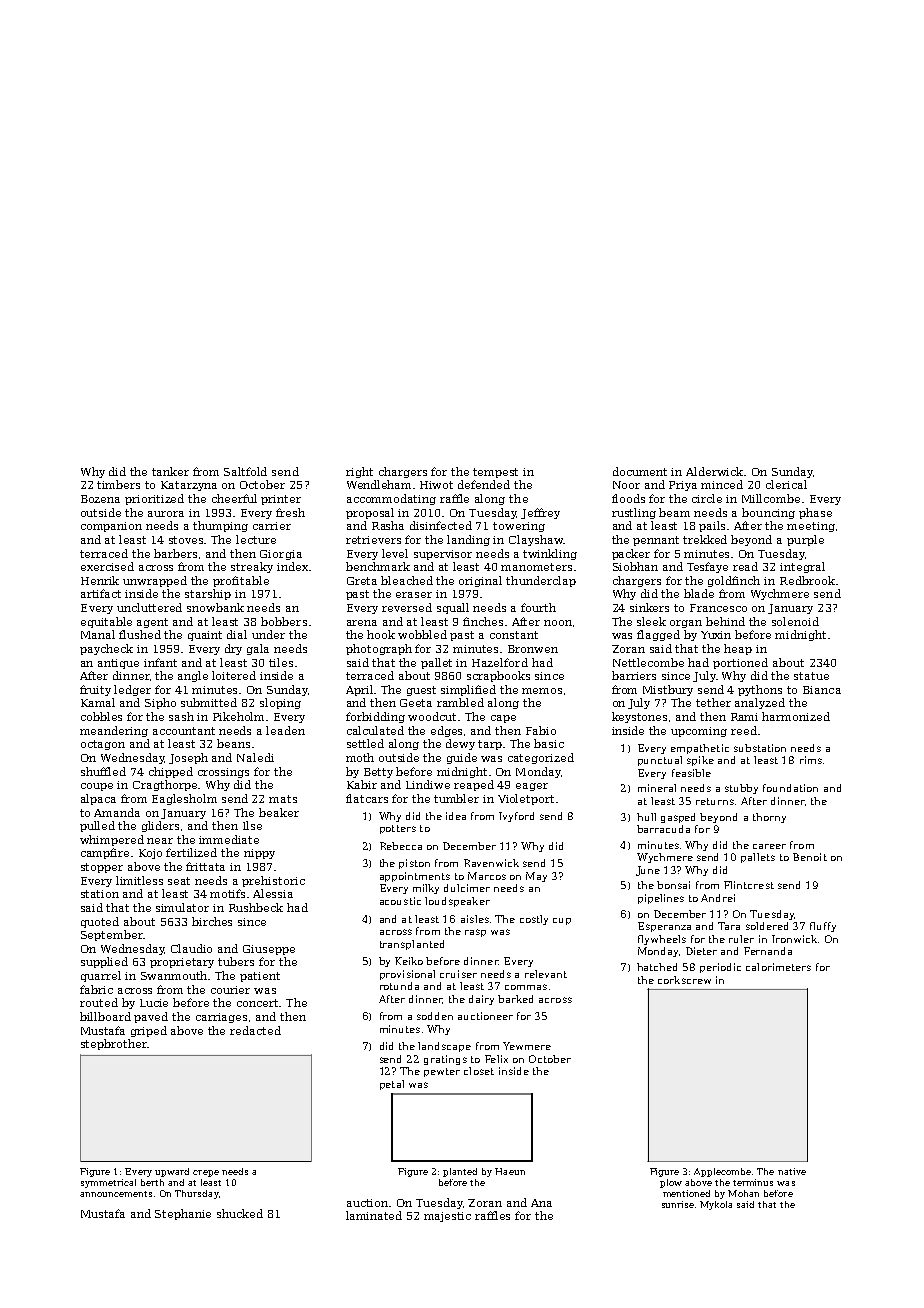 Image resolution: width=924 pixels, height=1308 pixels. Describe the element at coordinates (415, 877) in the document. I see `appointments` at that location.
